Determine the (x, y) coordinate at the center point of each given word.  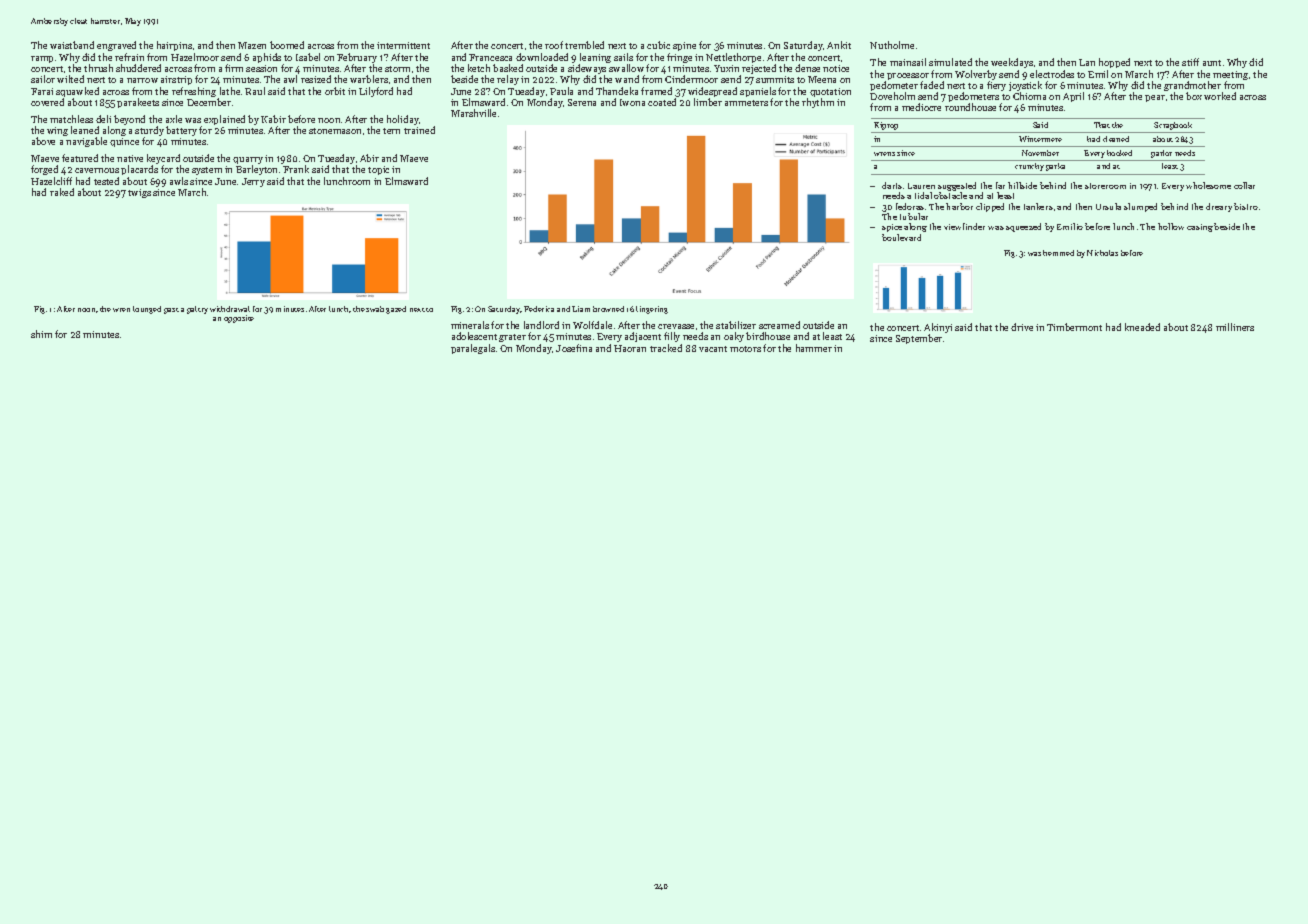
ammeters (746, 103)
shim (41, 334)
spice (892, 228)
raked (62, 192)
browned (608, 309)
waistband (72, 45)
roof (554, 45)
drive (1022, 327)
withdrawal (230, 309)
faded (932, 85)
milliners (1235, 327)
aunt (1212, 63)
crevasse (676, 326)
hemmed (1058, 253)
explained (224, 120)
